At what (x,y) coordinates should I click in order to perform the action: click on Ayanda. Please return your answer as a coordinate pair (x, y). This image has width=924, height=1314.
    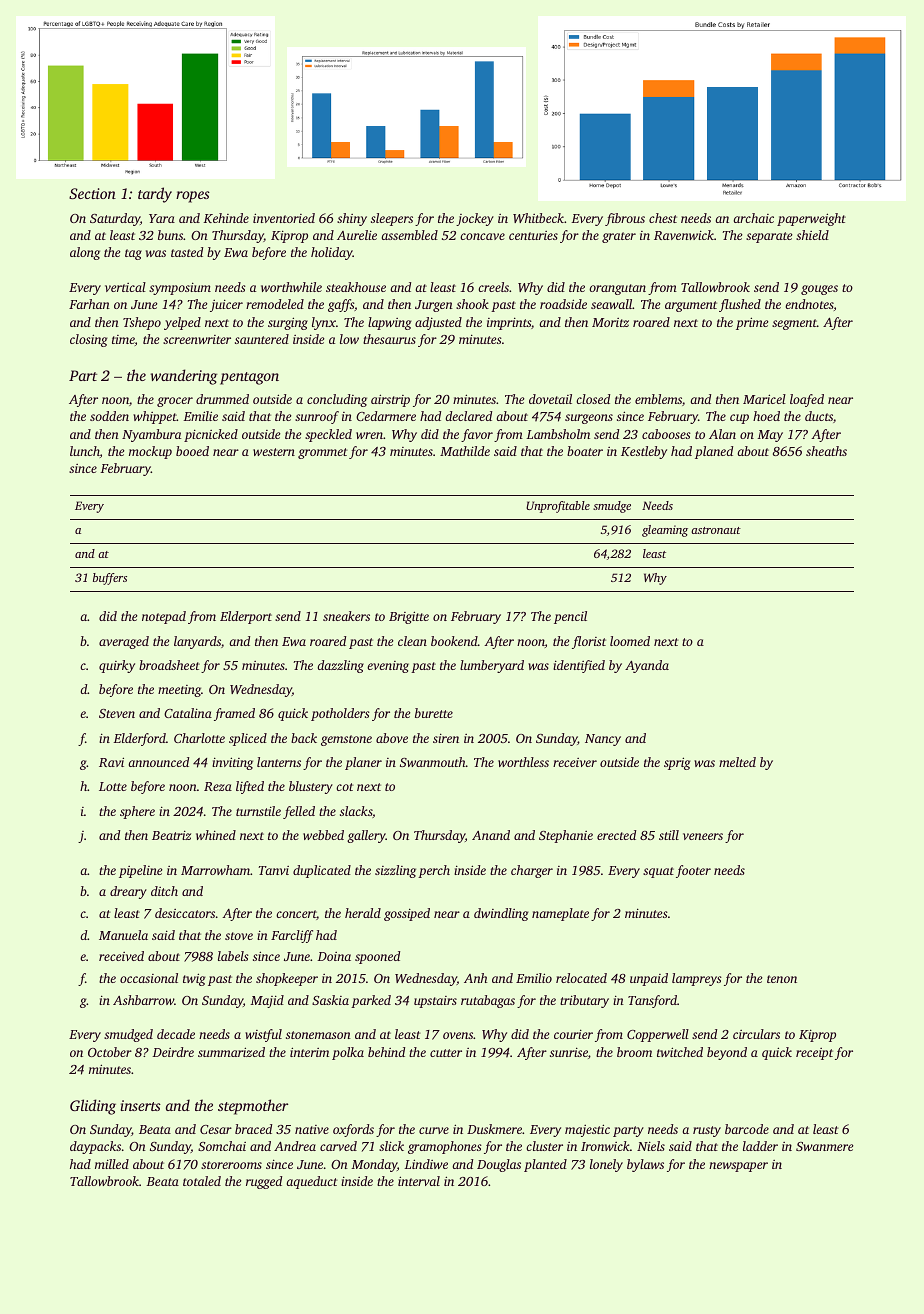
    Looking at the image, I should click on (647, 666).
